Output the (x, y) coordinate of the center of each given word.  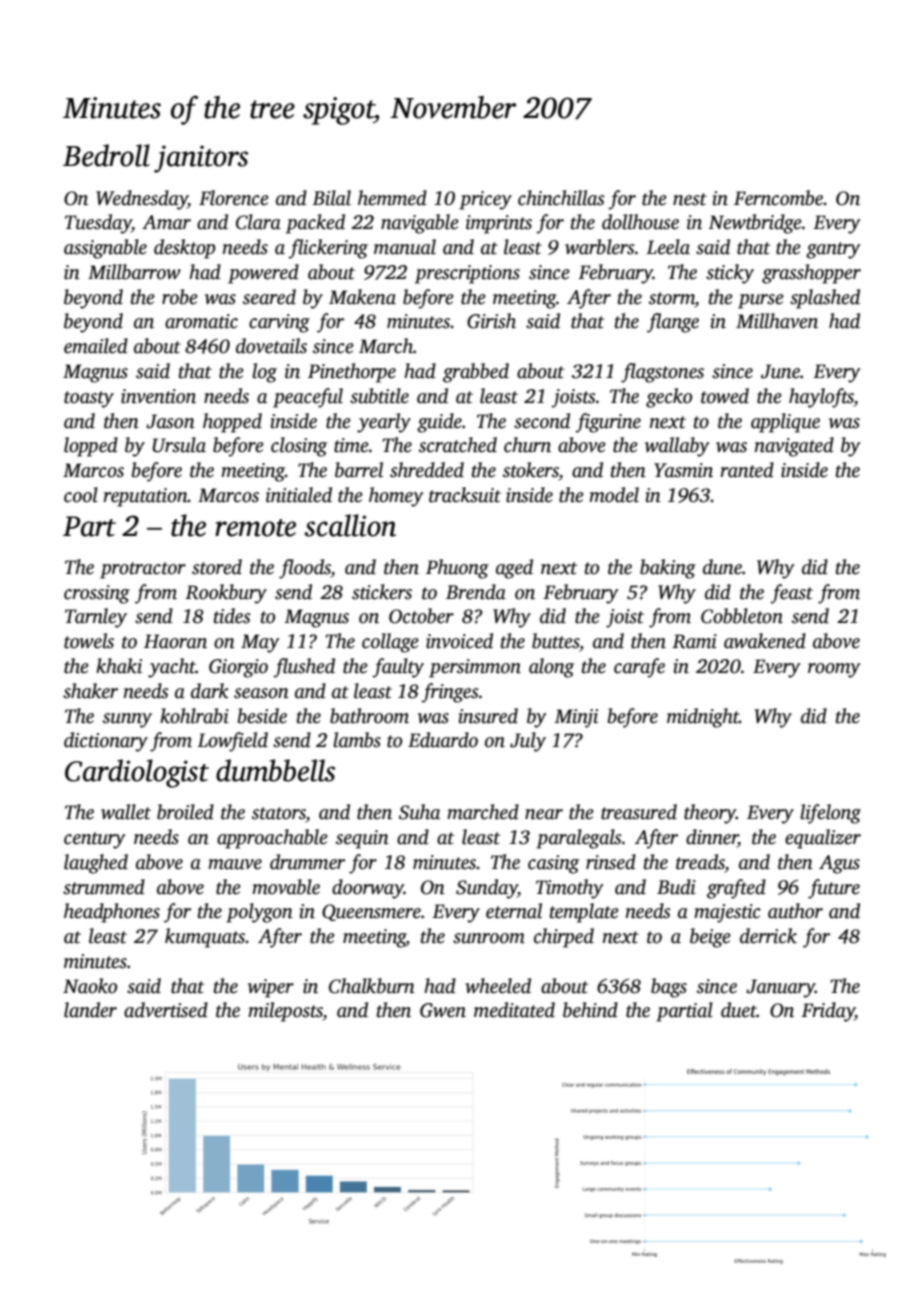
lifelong (830, 814)
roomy (834, 670)
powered (263, 274)
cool (81, 495)
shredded (427, 470)
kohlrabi (194, 716)
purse (761, 301)
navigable (420, 224)
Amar (166, 222)
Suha (419, 812)
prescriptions (467, 274)
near (544, 814)
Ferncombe (779, 198)
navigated (794, 447)
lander (90, 1010)
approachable (272, 839)
